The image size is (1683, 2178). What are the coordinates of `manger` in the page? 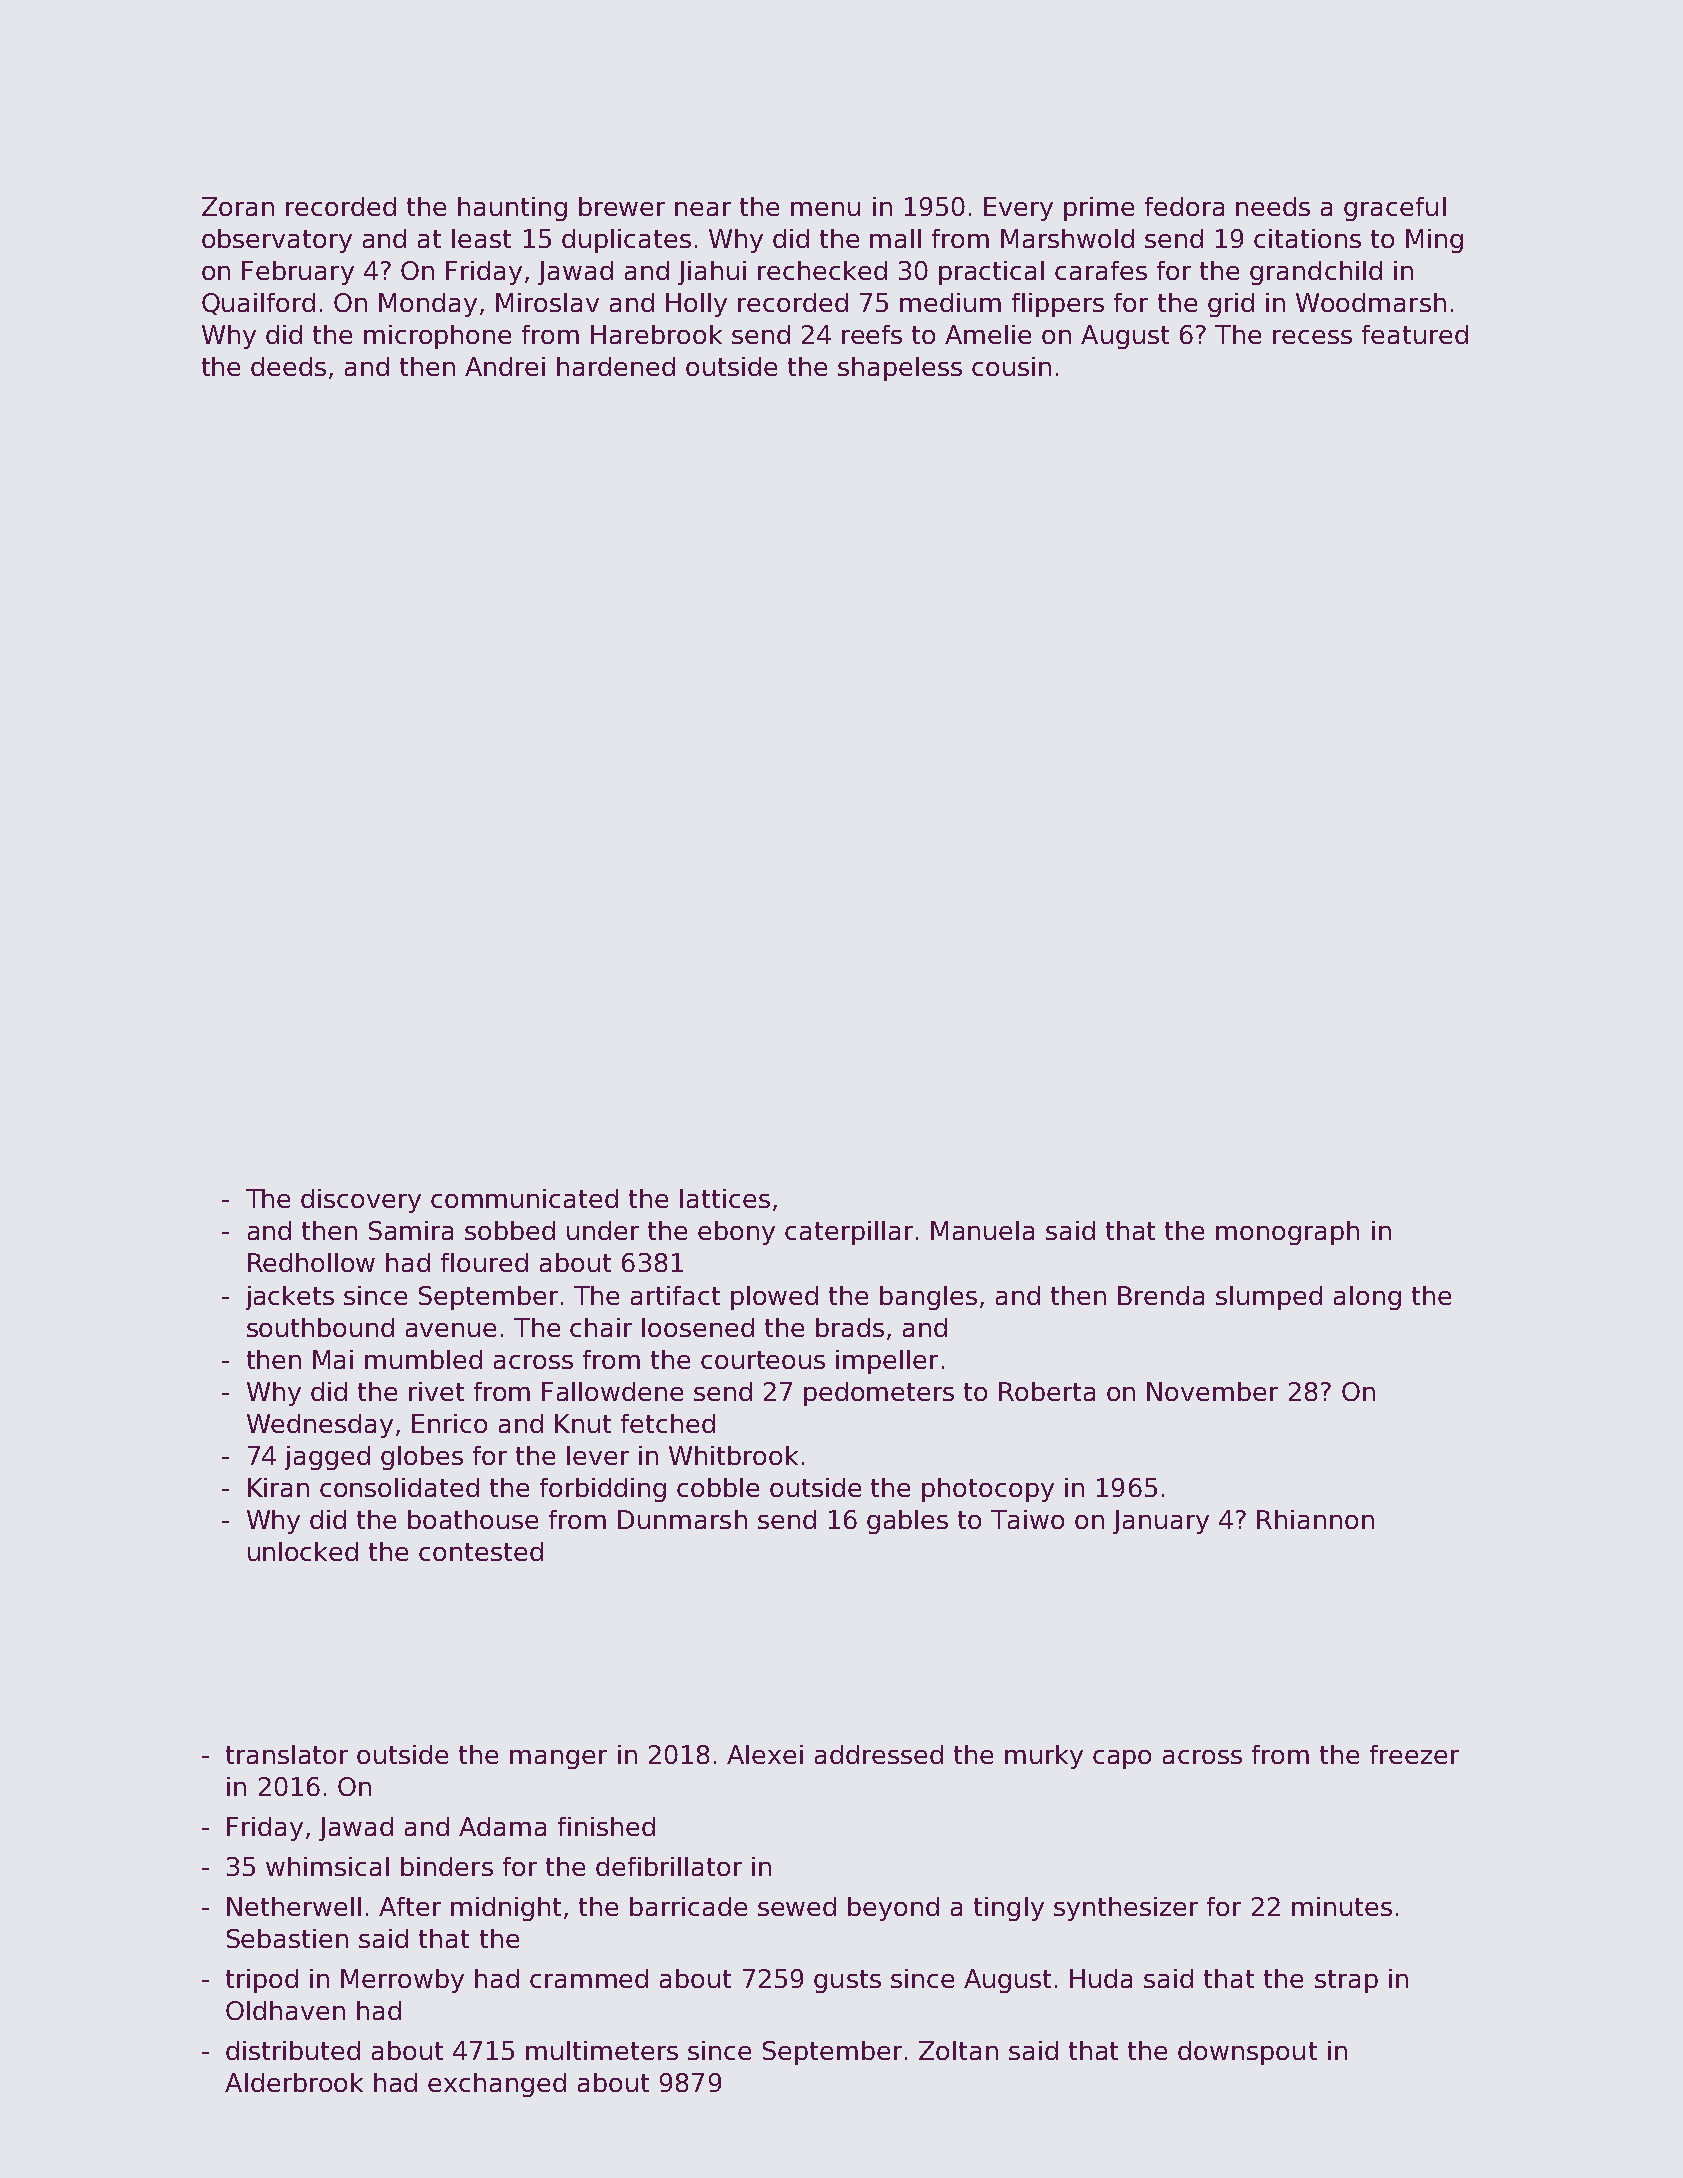 It's located at (558, 1759).
